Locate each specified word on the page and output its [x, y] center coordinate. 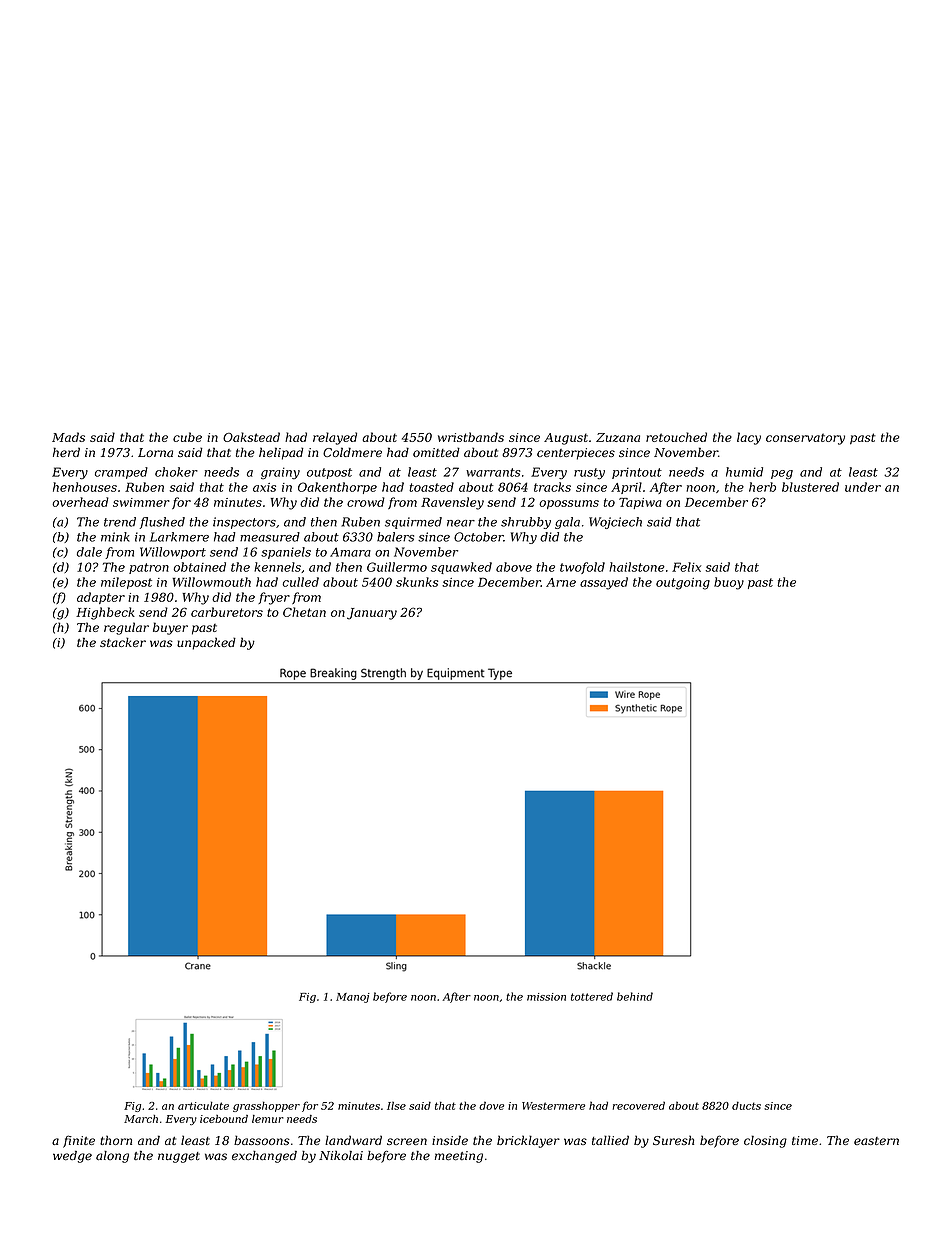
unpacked [206, 643]
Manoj [353, 998]
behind [635, 996]
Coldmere [352, 452]
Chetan [304, 612]
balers [395, 537]
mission [546, 997]
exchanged [264, 1157]
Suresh [673, 1140]
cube [187, 437]
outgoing [683, 584]
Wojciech [615, 523]
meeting [459, 1157]
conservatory [805, 439]
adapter [101, 598]
